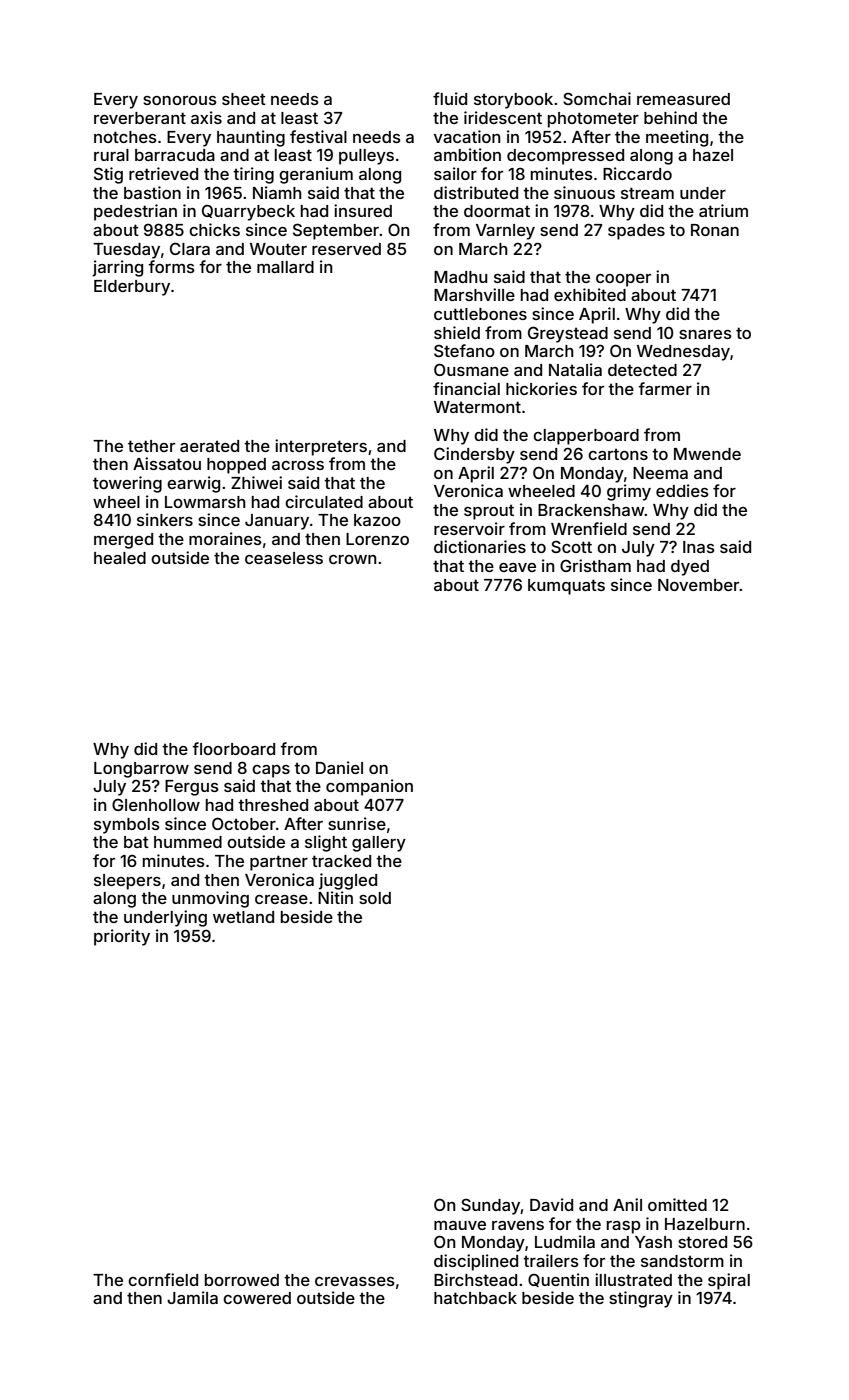 The height and width of the image is (1400, 849). What do you see at coordinates (257, 1298) in the image?
I see `cowered` at bounding box center [257, 1298].
